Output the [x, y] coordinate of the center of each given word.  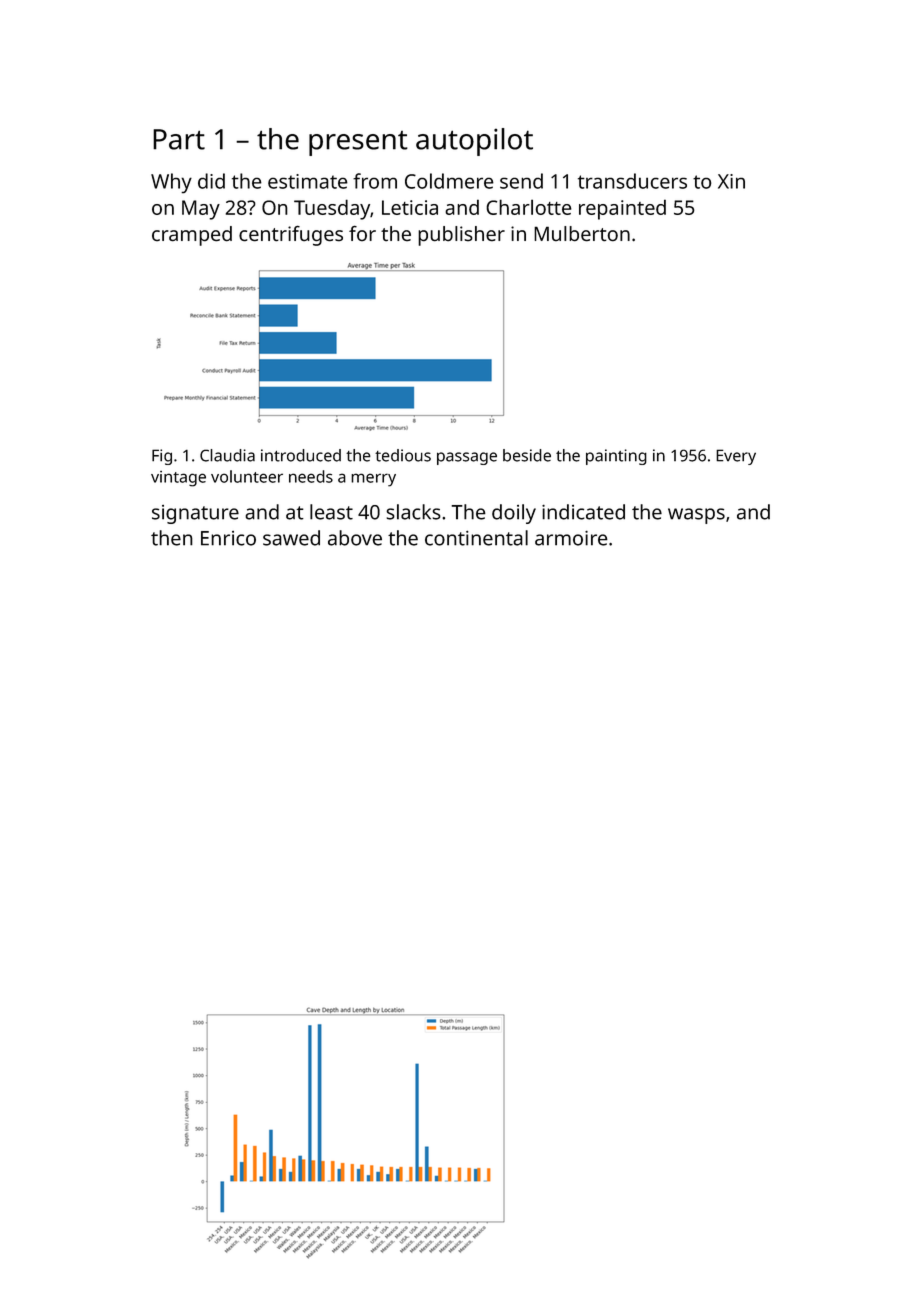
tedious [403, 455]
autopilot [474, 142]
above [355, 538]
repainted [622, 209]
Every [736, 457]
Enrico [228, 538]
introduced [301, 455]
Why [171, 183]
